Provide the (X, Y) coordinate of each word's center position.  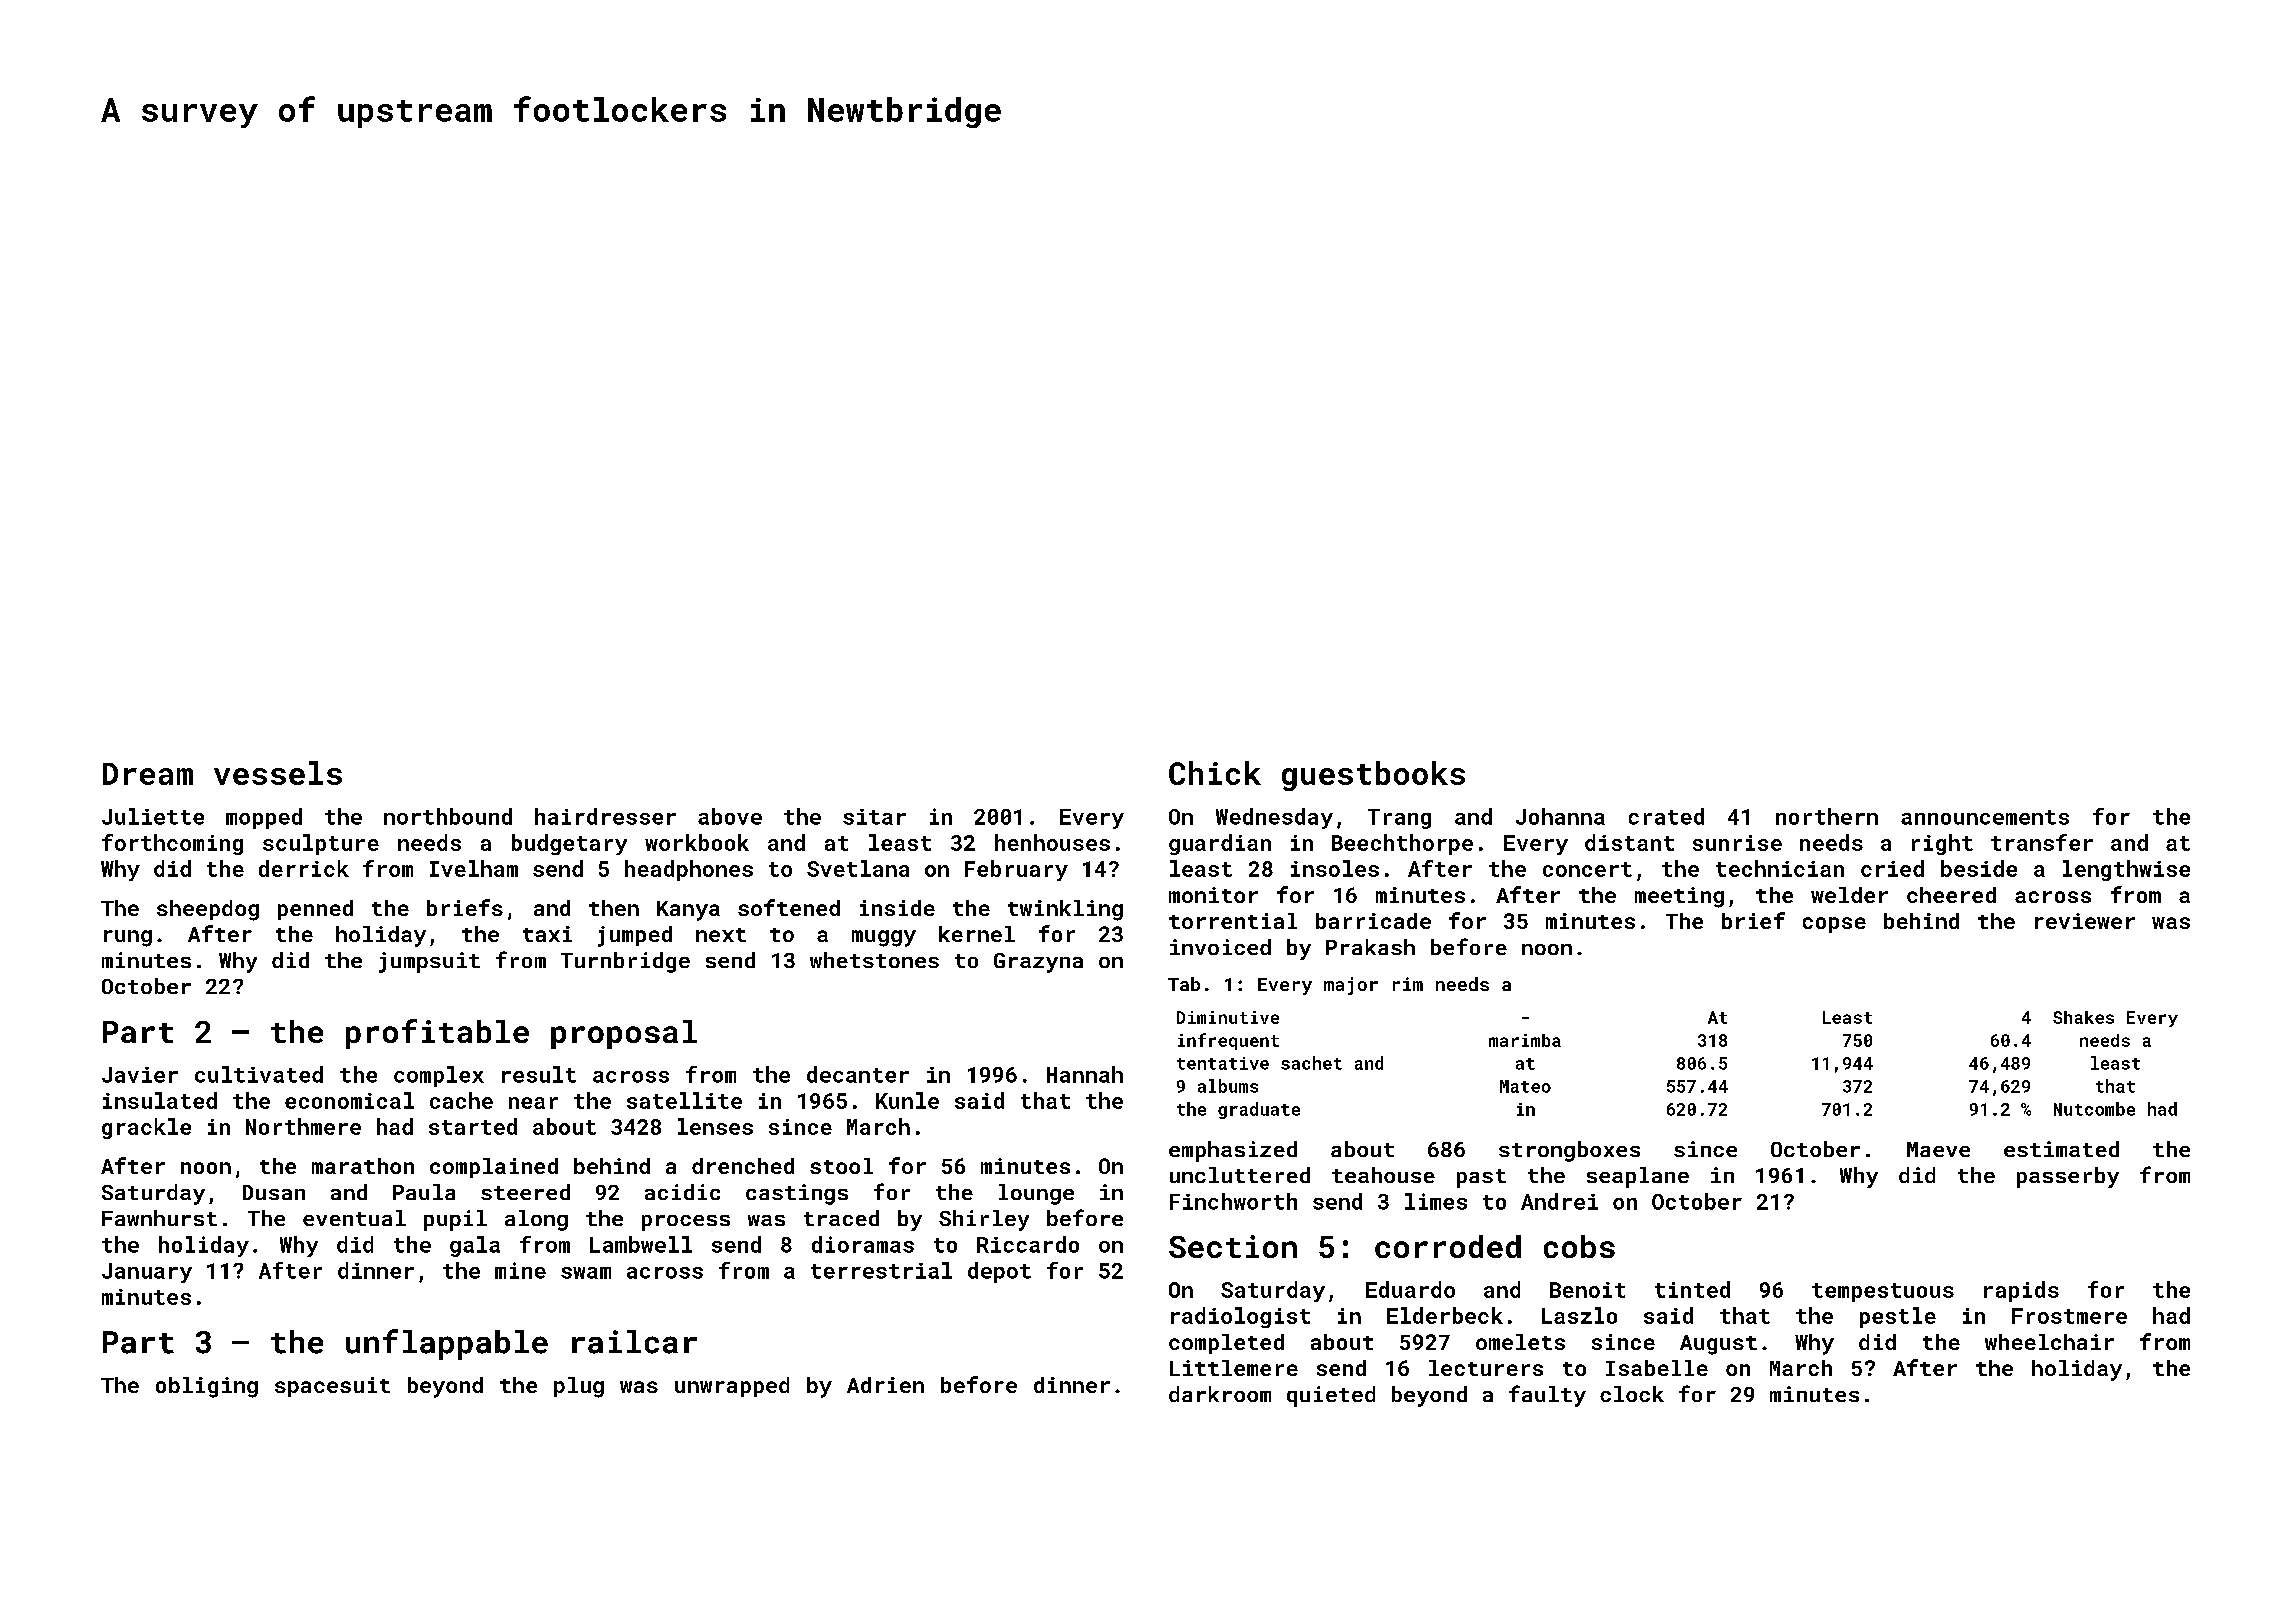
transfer (2042, 842)
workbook (697, 842)
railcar (634, 1342)
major (1351, 986)
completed (1226, 1344)
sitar (874, 817)
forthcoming (172, 844)
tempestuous (1883, 1292)
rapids (2021, 1291)
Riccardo (1028, 1244)
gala (475, 1246)
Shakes (2083, 1017)
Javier (140, 1075)
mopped (264, 818)
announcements (1985, 817)
